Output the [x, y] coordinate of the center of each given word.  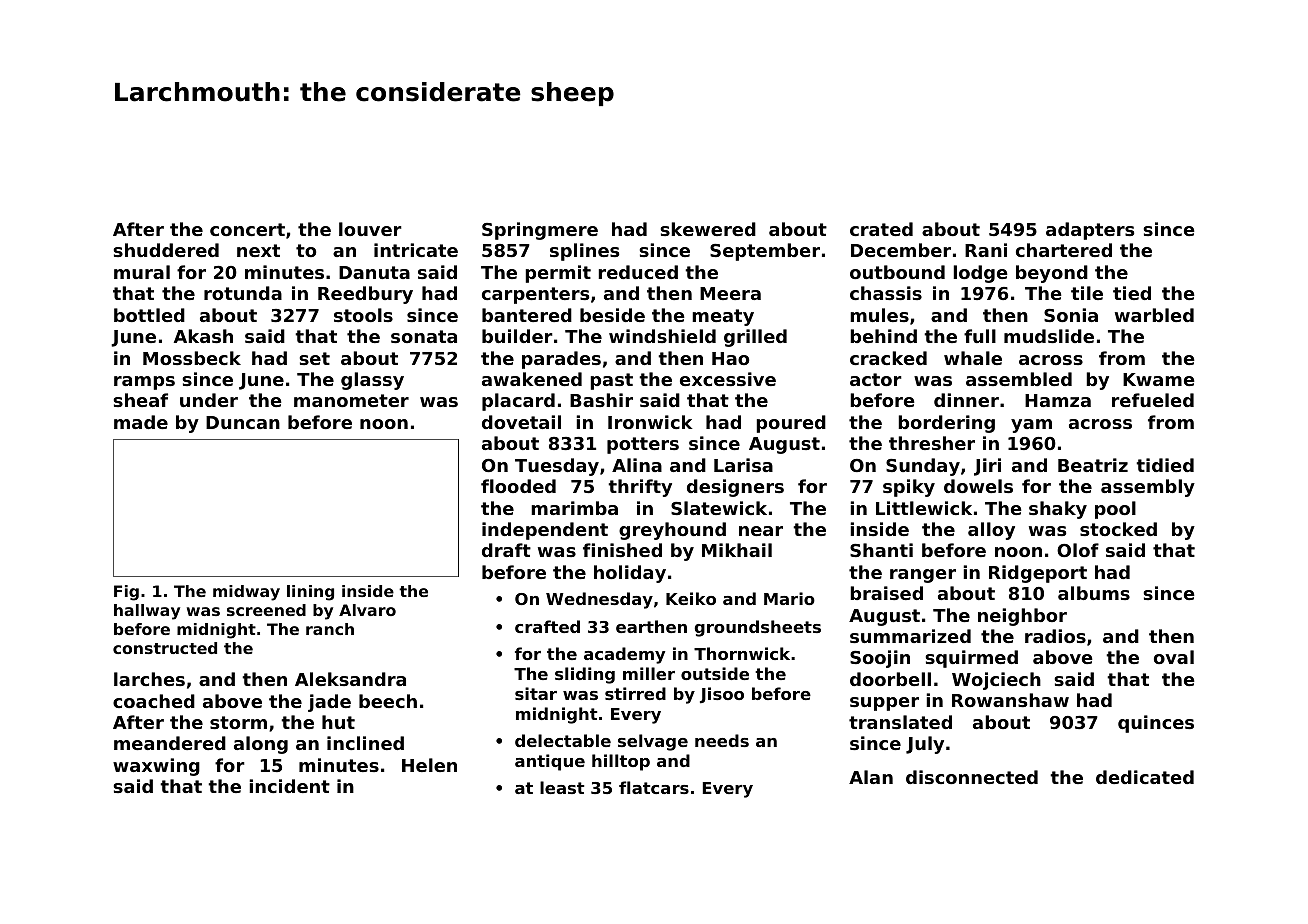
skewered [708, 229]
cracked [888, 358]
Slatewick [719, 508]
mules [879, 315]
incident [289, 786]
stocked [1118, 529]
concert [247, 229]
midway [246, 593]
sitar [536, 693]
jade [329, 703]
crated [881, 229]
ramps [144, 383]
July [925, 745]
